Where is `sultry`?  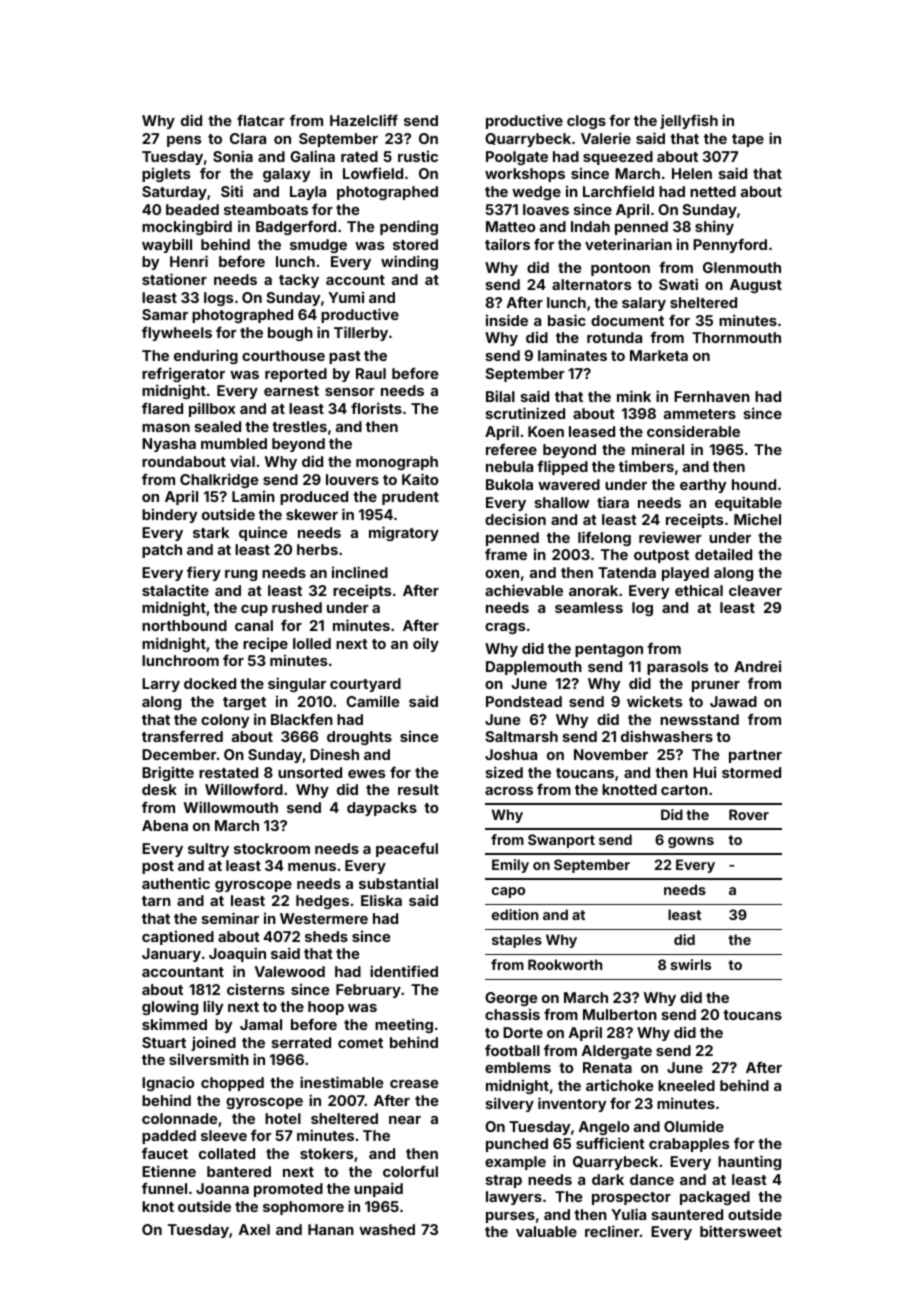
sultry is located at coordinates (208, 850).
